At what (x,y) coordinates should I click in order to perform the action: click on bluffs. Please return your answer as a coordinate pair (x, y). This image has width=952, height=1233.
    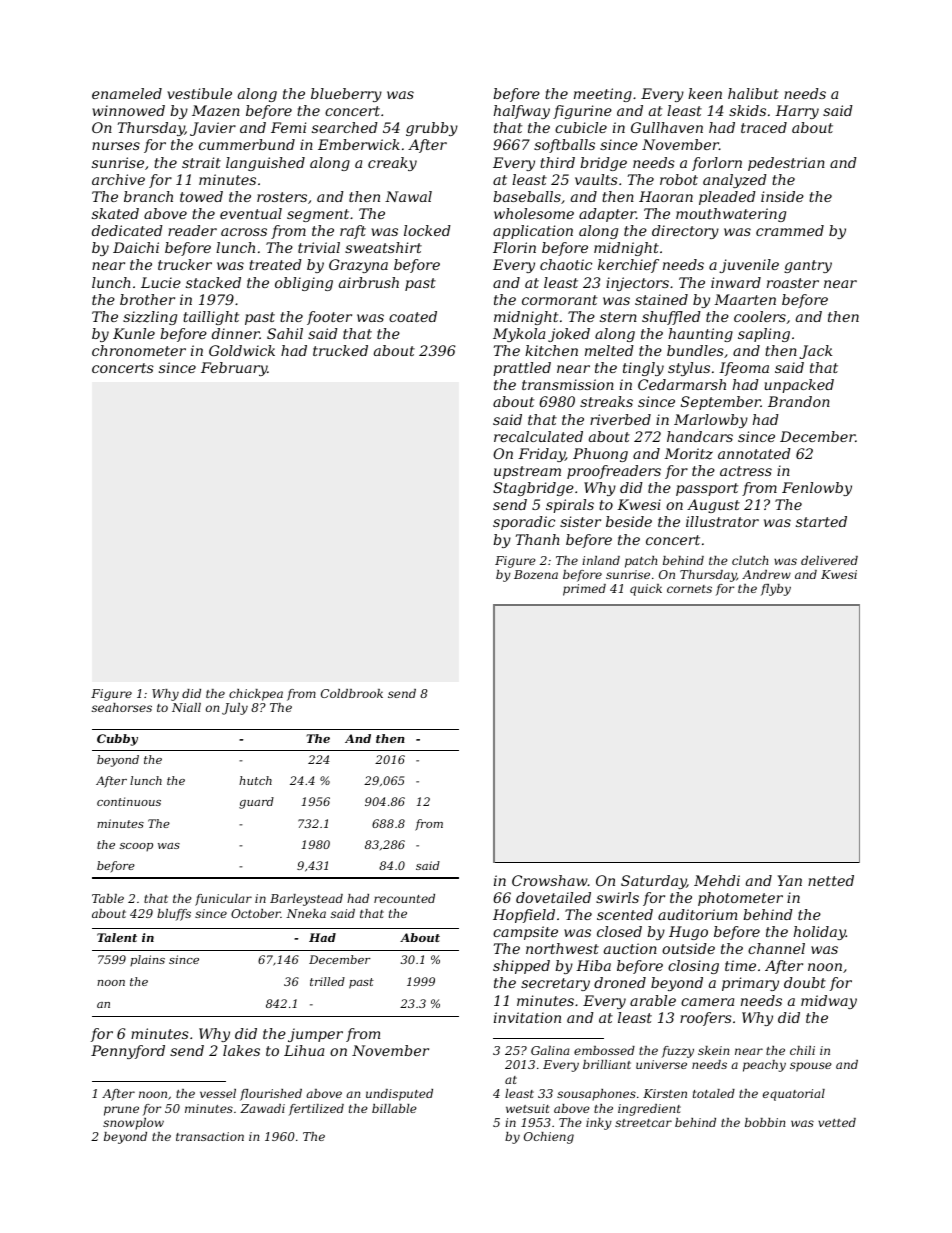
    Looking at the image, I should click on (174, 915).
